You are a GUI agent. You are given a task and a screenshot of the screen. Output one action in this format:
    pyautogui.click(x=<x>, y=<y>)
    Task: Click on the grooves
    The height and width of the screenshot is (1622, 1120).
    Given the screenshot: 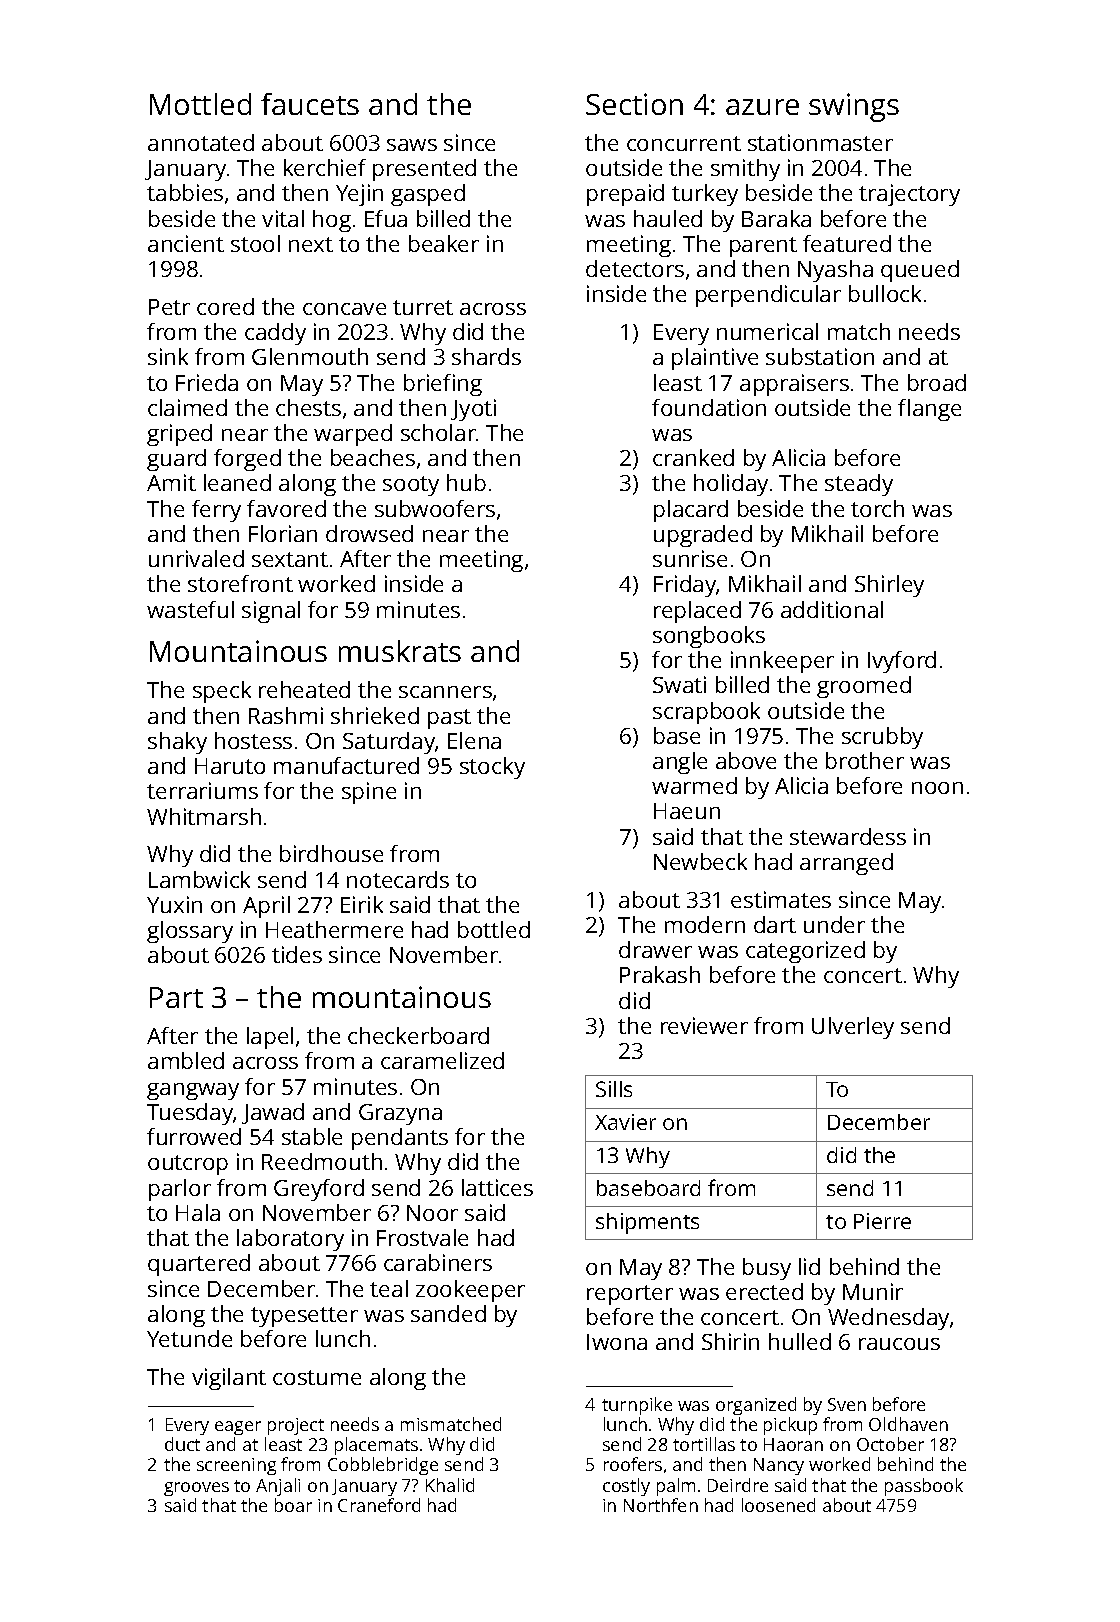 What is the action you would take?
    pyautogui.click(x=196, y=1489)
